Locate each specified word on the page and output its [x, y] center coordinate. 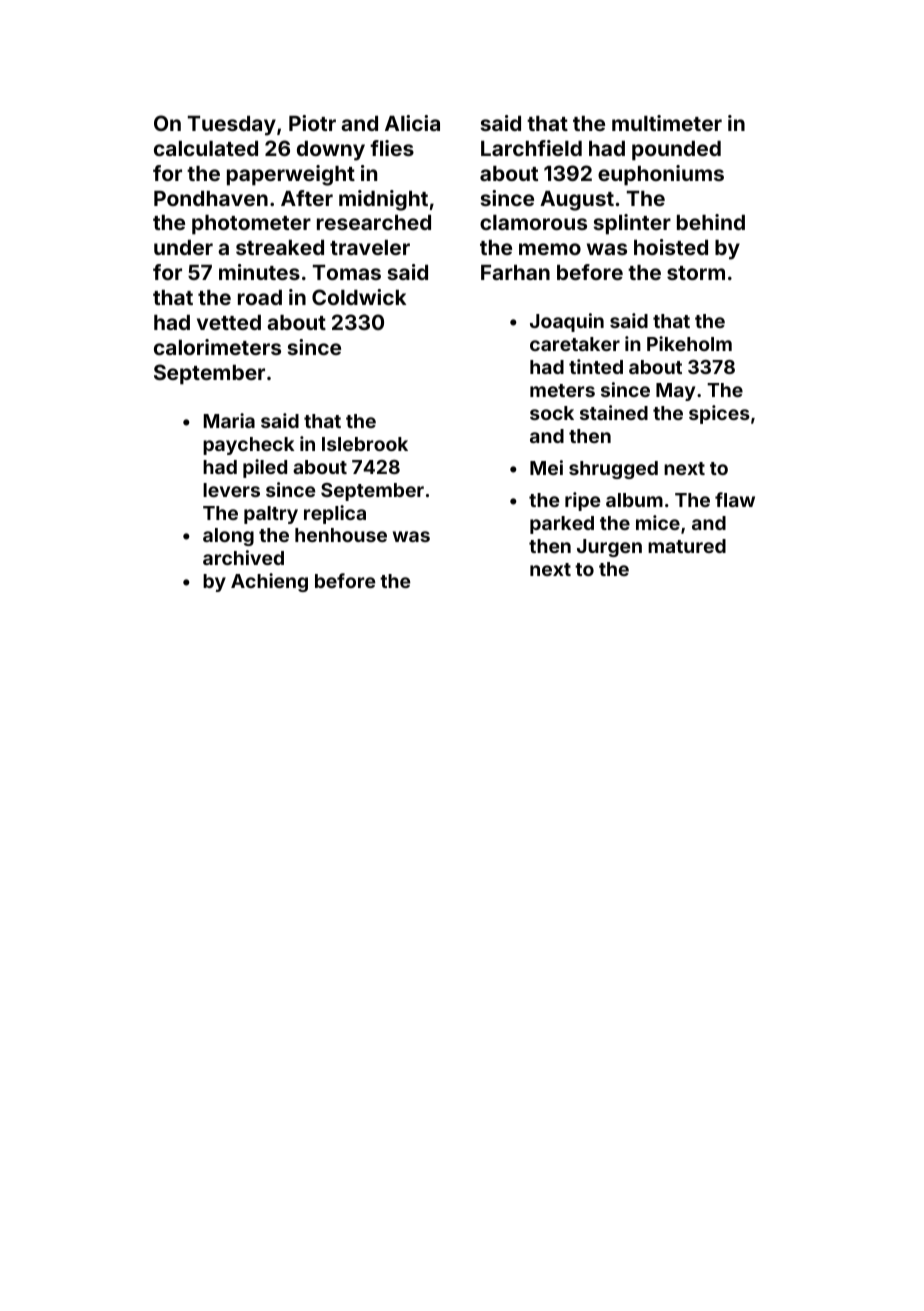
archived [243, 557]
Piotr [312, 123]
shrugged [613, 470]
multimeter [667, 123]
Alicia [412, 123]
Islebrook [365, 444]
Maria [229, 420]
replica [335, 514]
